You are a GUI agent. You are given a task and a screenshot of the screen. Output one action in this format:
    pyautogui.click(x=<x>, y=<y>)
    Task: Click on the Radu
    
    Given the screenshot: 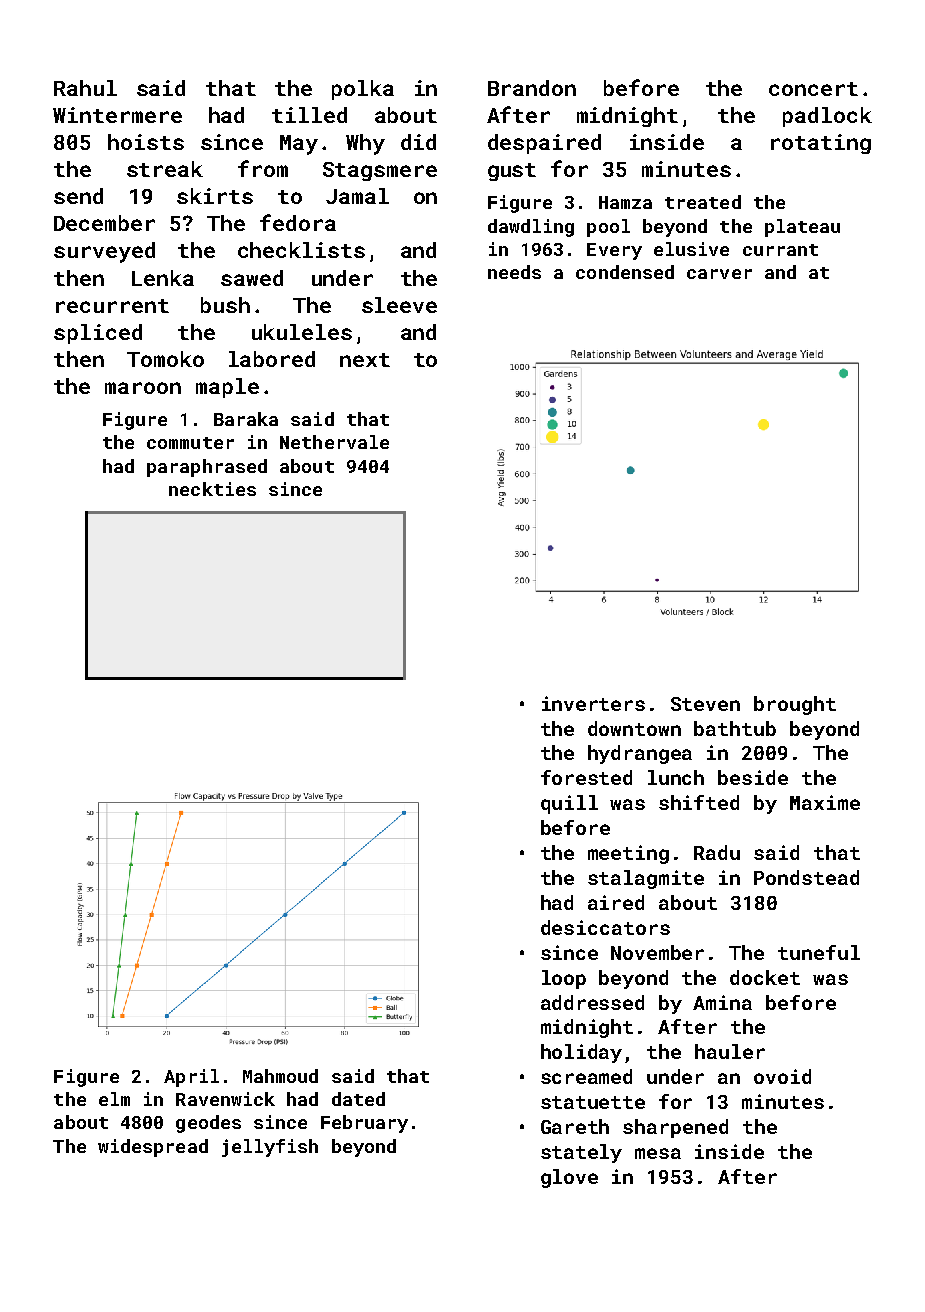 What is the action you would take?
    pyautogui.click(x=717, y=852)
